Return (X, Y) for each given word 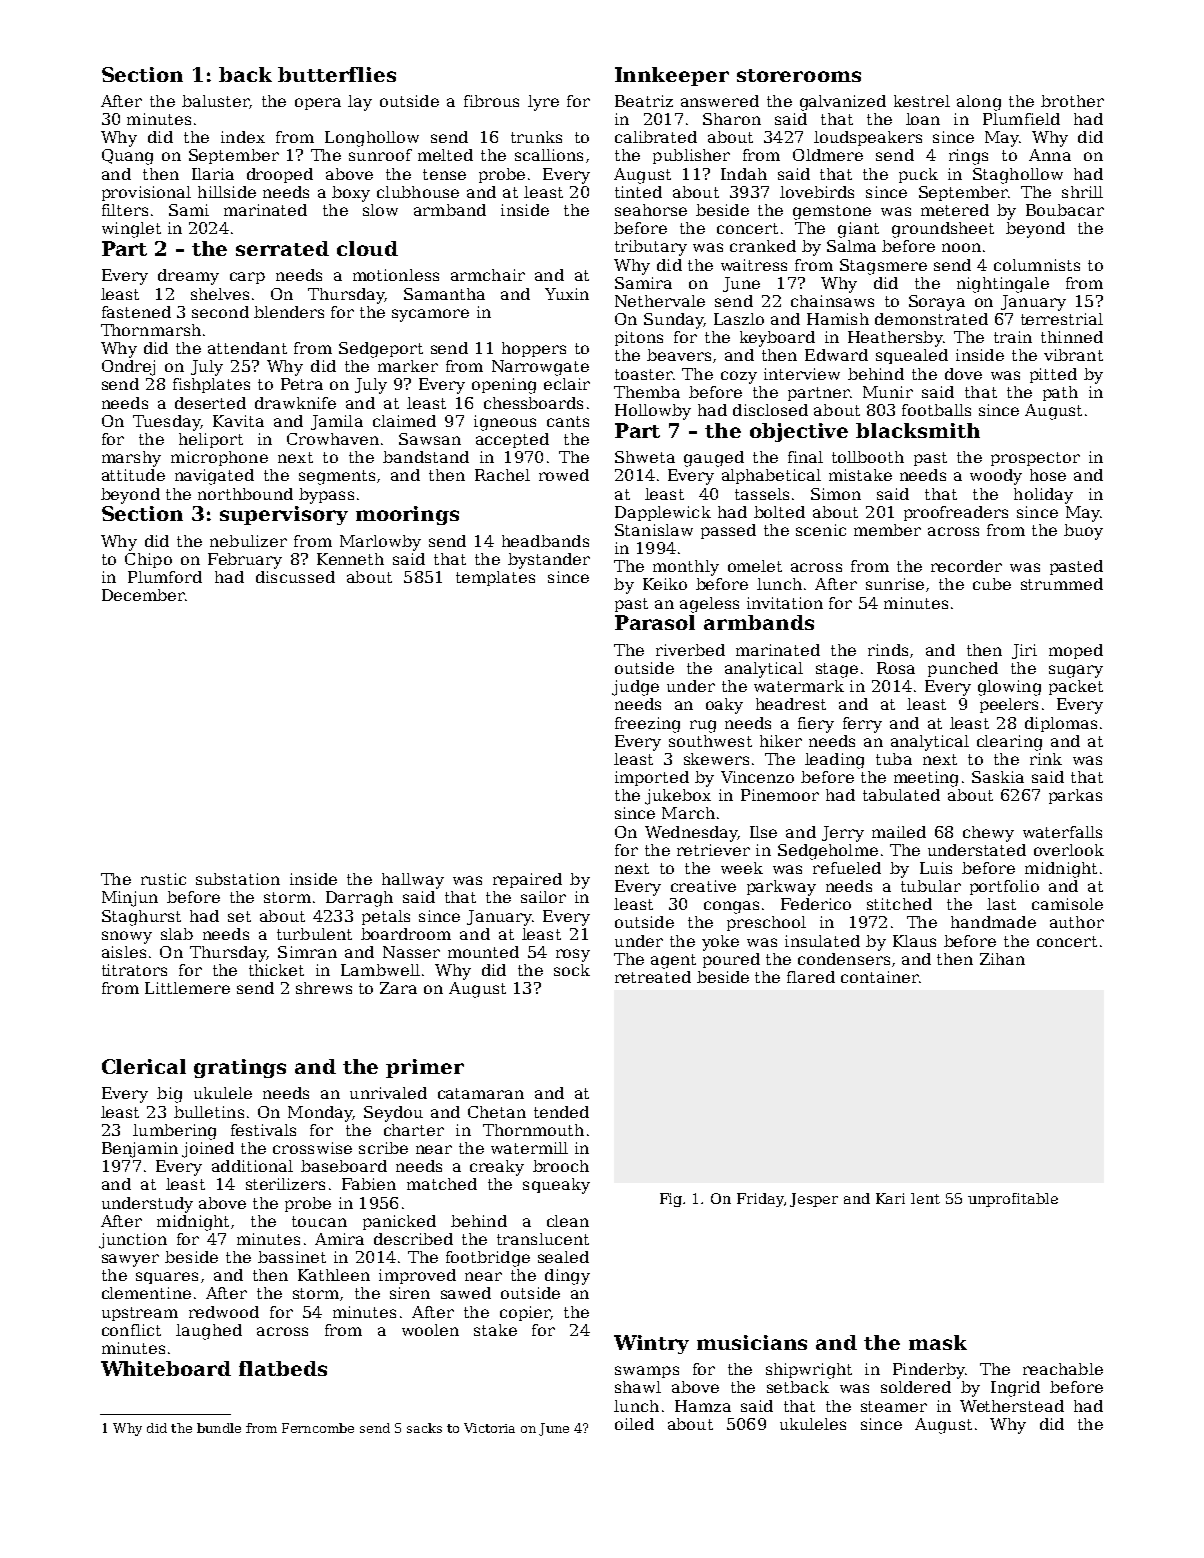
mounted (483, 952)
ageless (709, 605)
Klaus (914, 941)
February (245, 561)
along (979, 103)
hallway (413, 881)
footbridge (488, 1259)
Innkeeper (672, 76)
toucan (319, 1221)
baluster (216, 102)
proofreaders (956, 513)
